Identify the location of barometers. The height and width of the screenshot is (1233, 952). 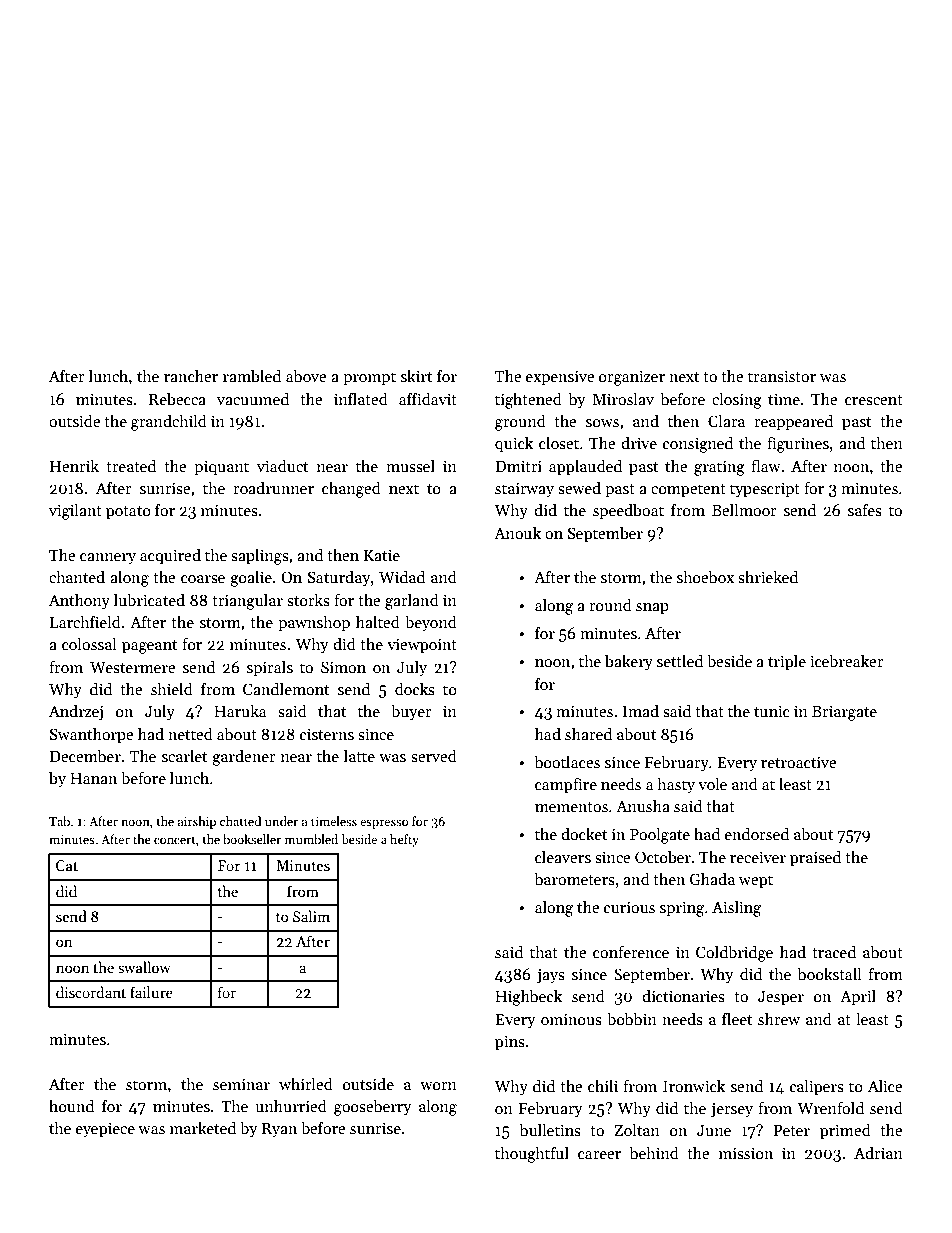
(574, 879).
